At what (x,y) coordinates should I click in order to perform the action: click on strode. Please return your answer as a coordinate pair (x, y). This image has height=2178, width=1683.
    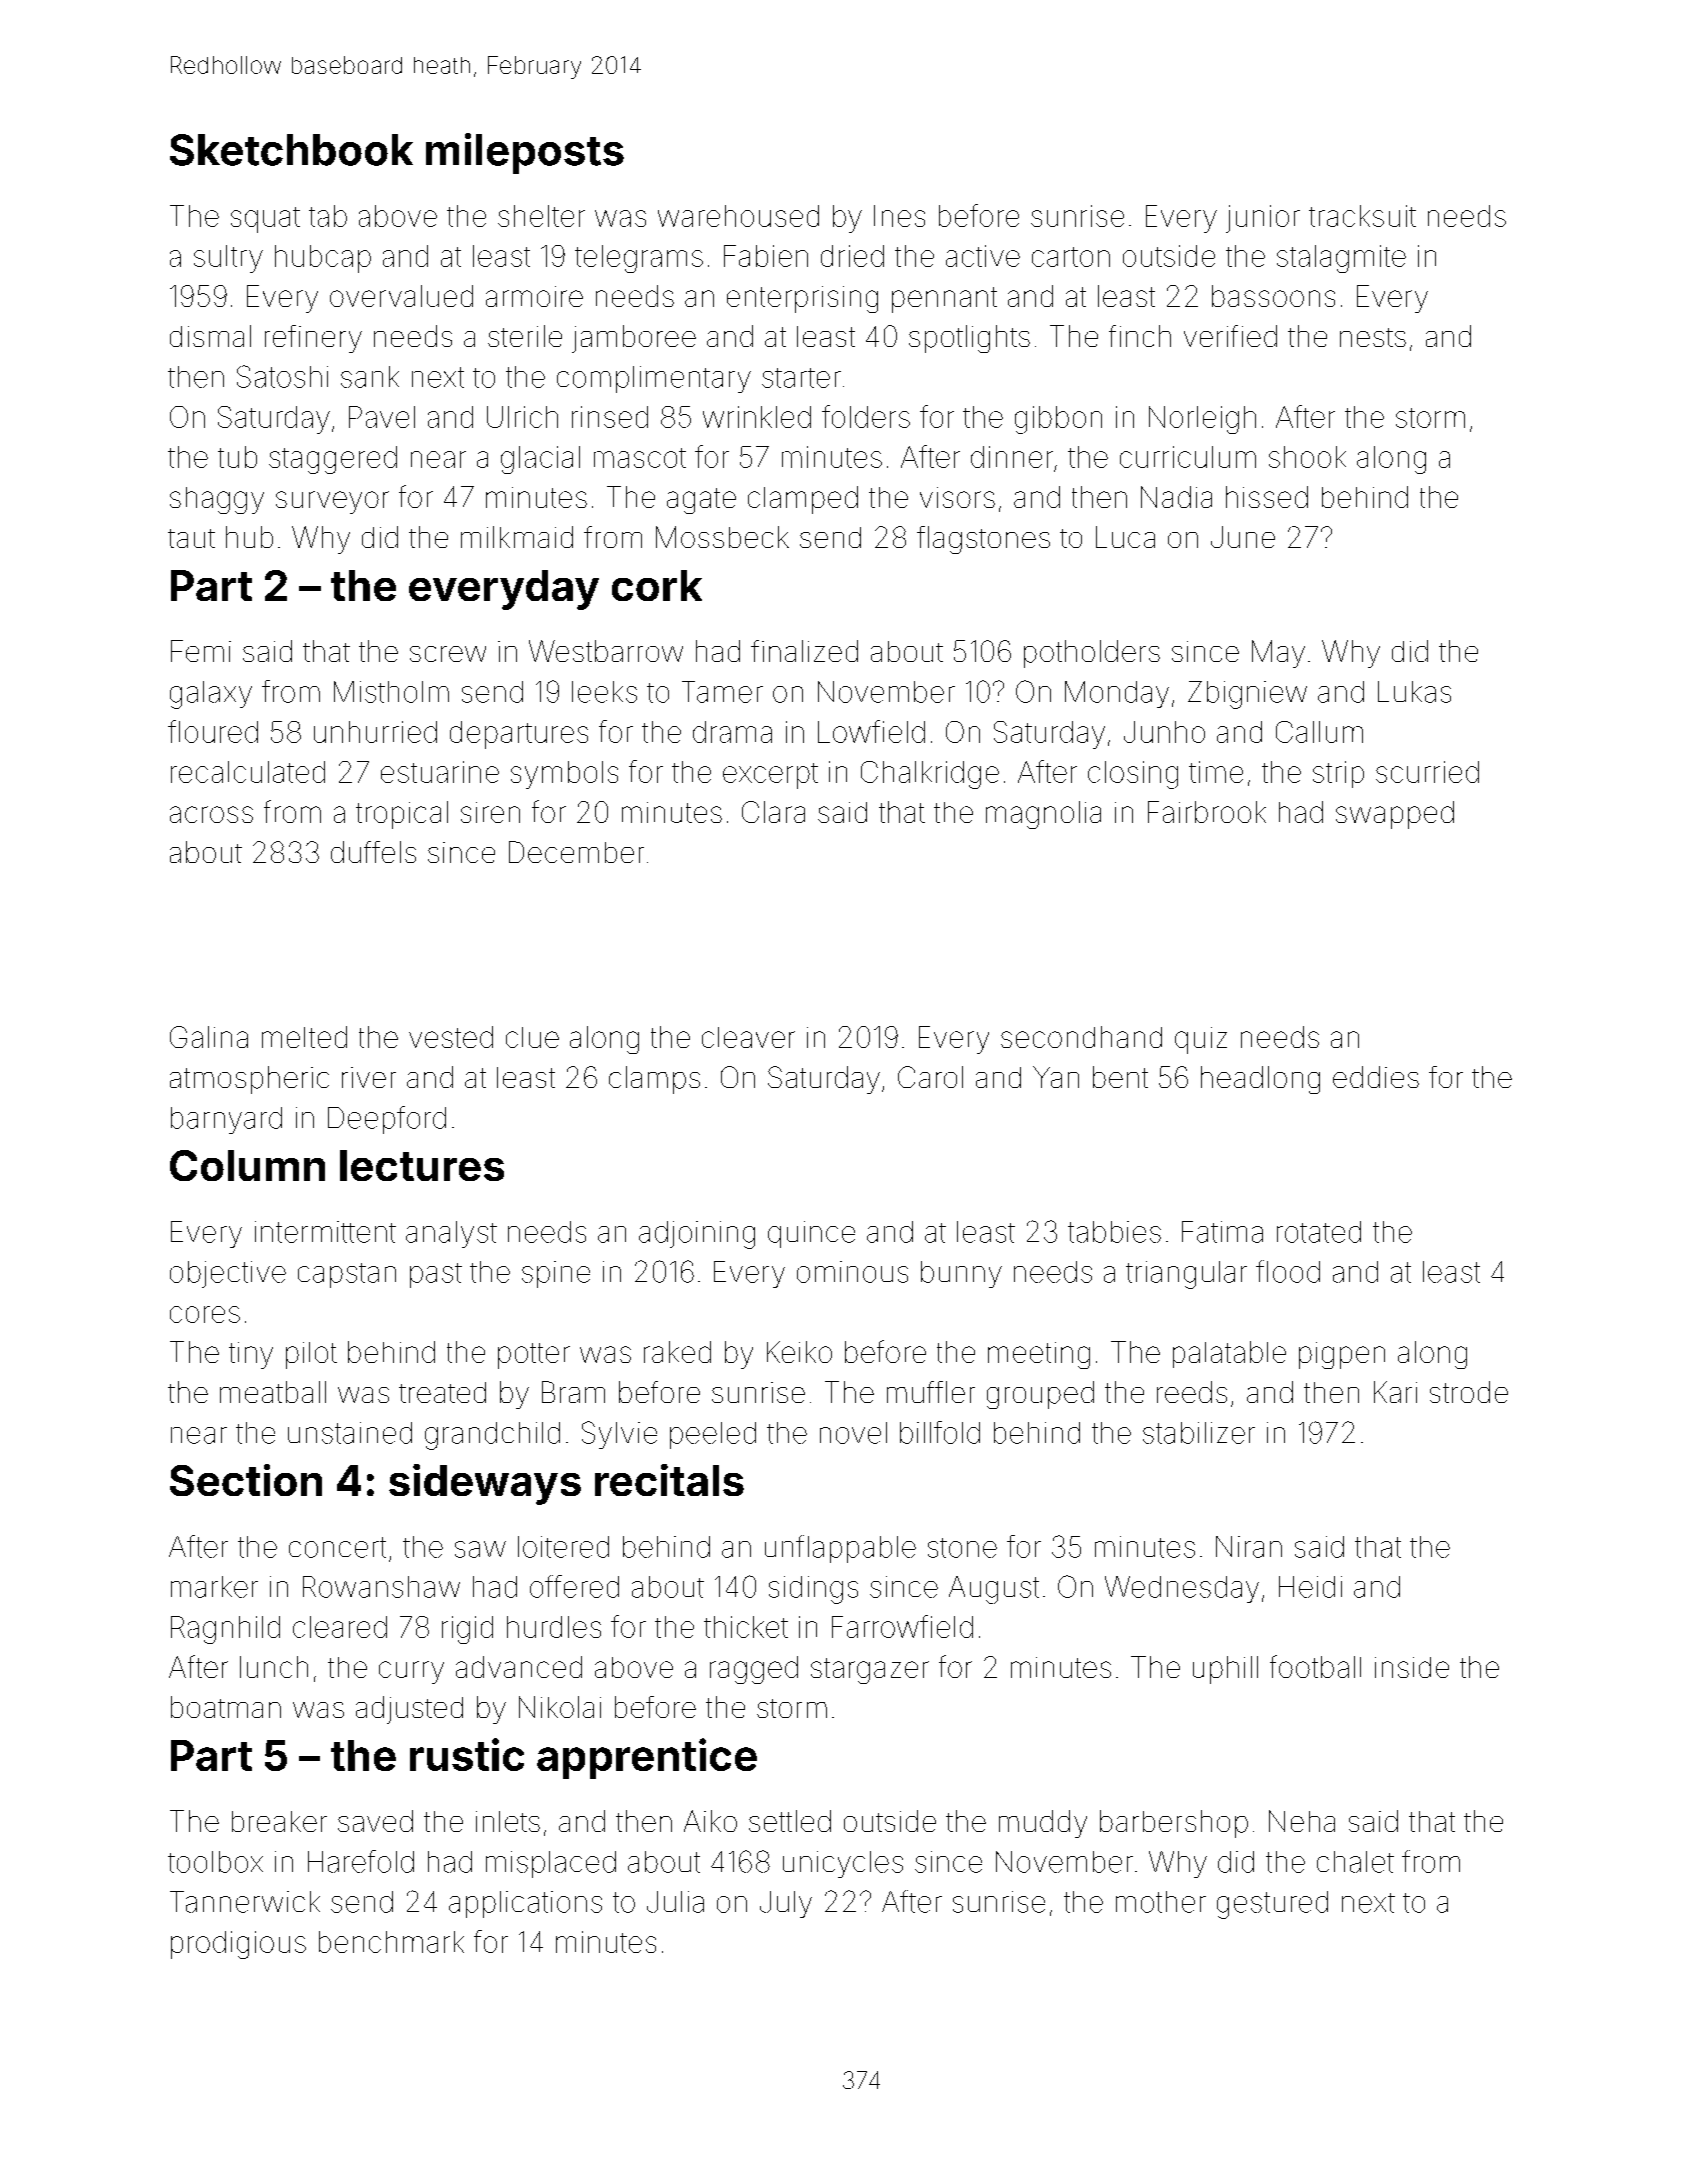
    Looking at the image, I should click on (1469, 1392).
